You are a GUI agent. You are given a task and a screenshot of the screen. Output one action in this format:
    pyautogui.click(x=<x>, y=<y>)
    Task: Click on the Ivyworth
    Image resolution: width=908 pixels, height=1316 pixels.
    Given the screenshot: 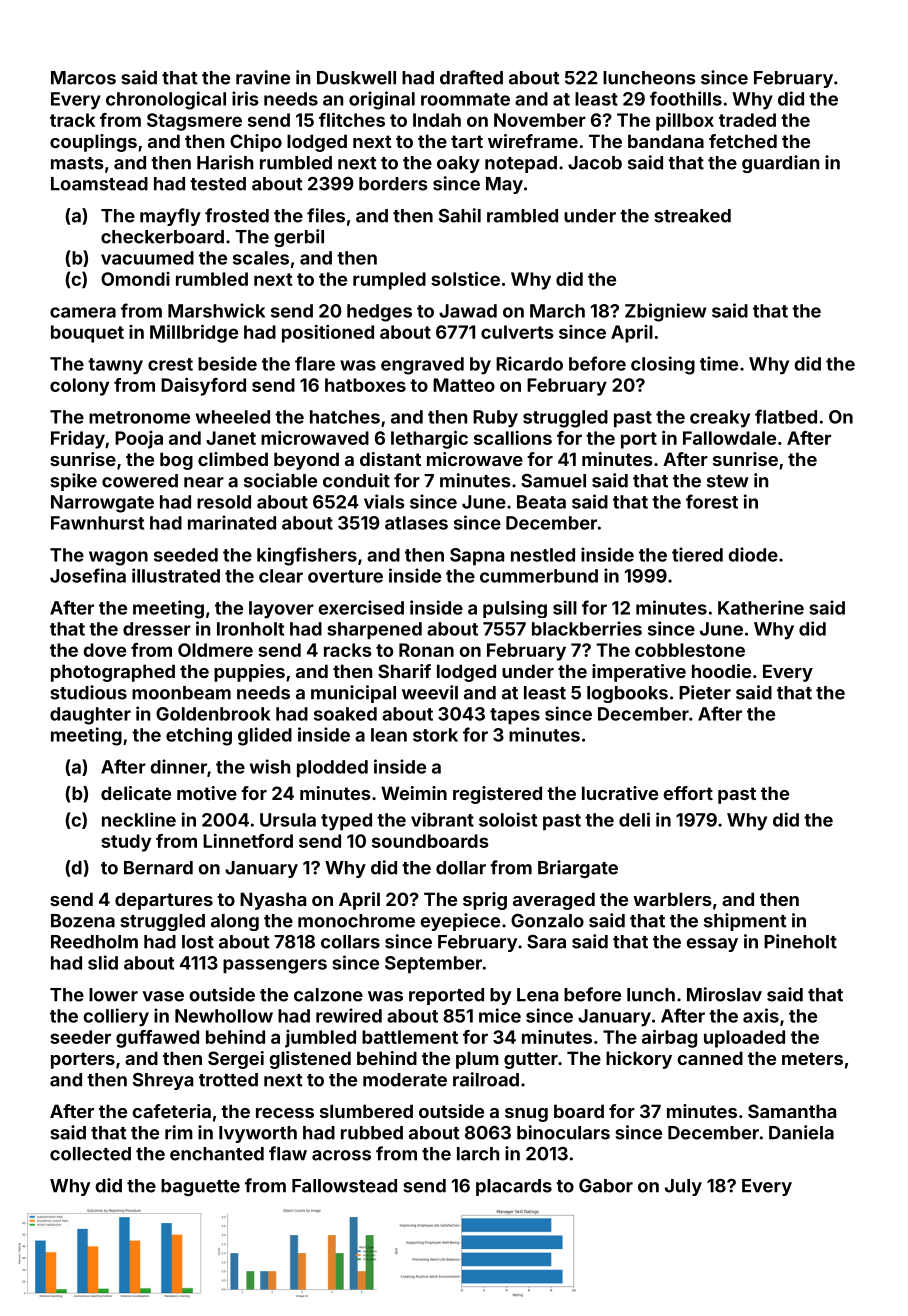 What is the action you would take?
    pyautogui.click(x=258, y=1134)
